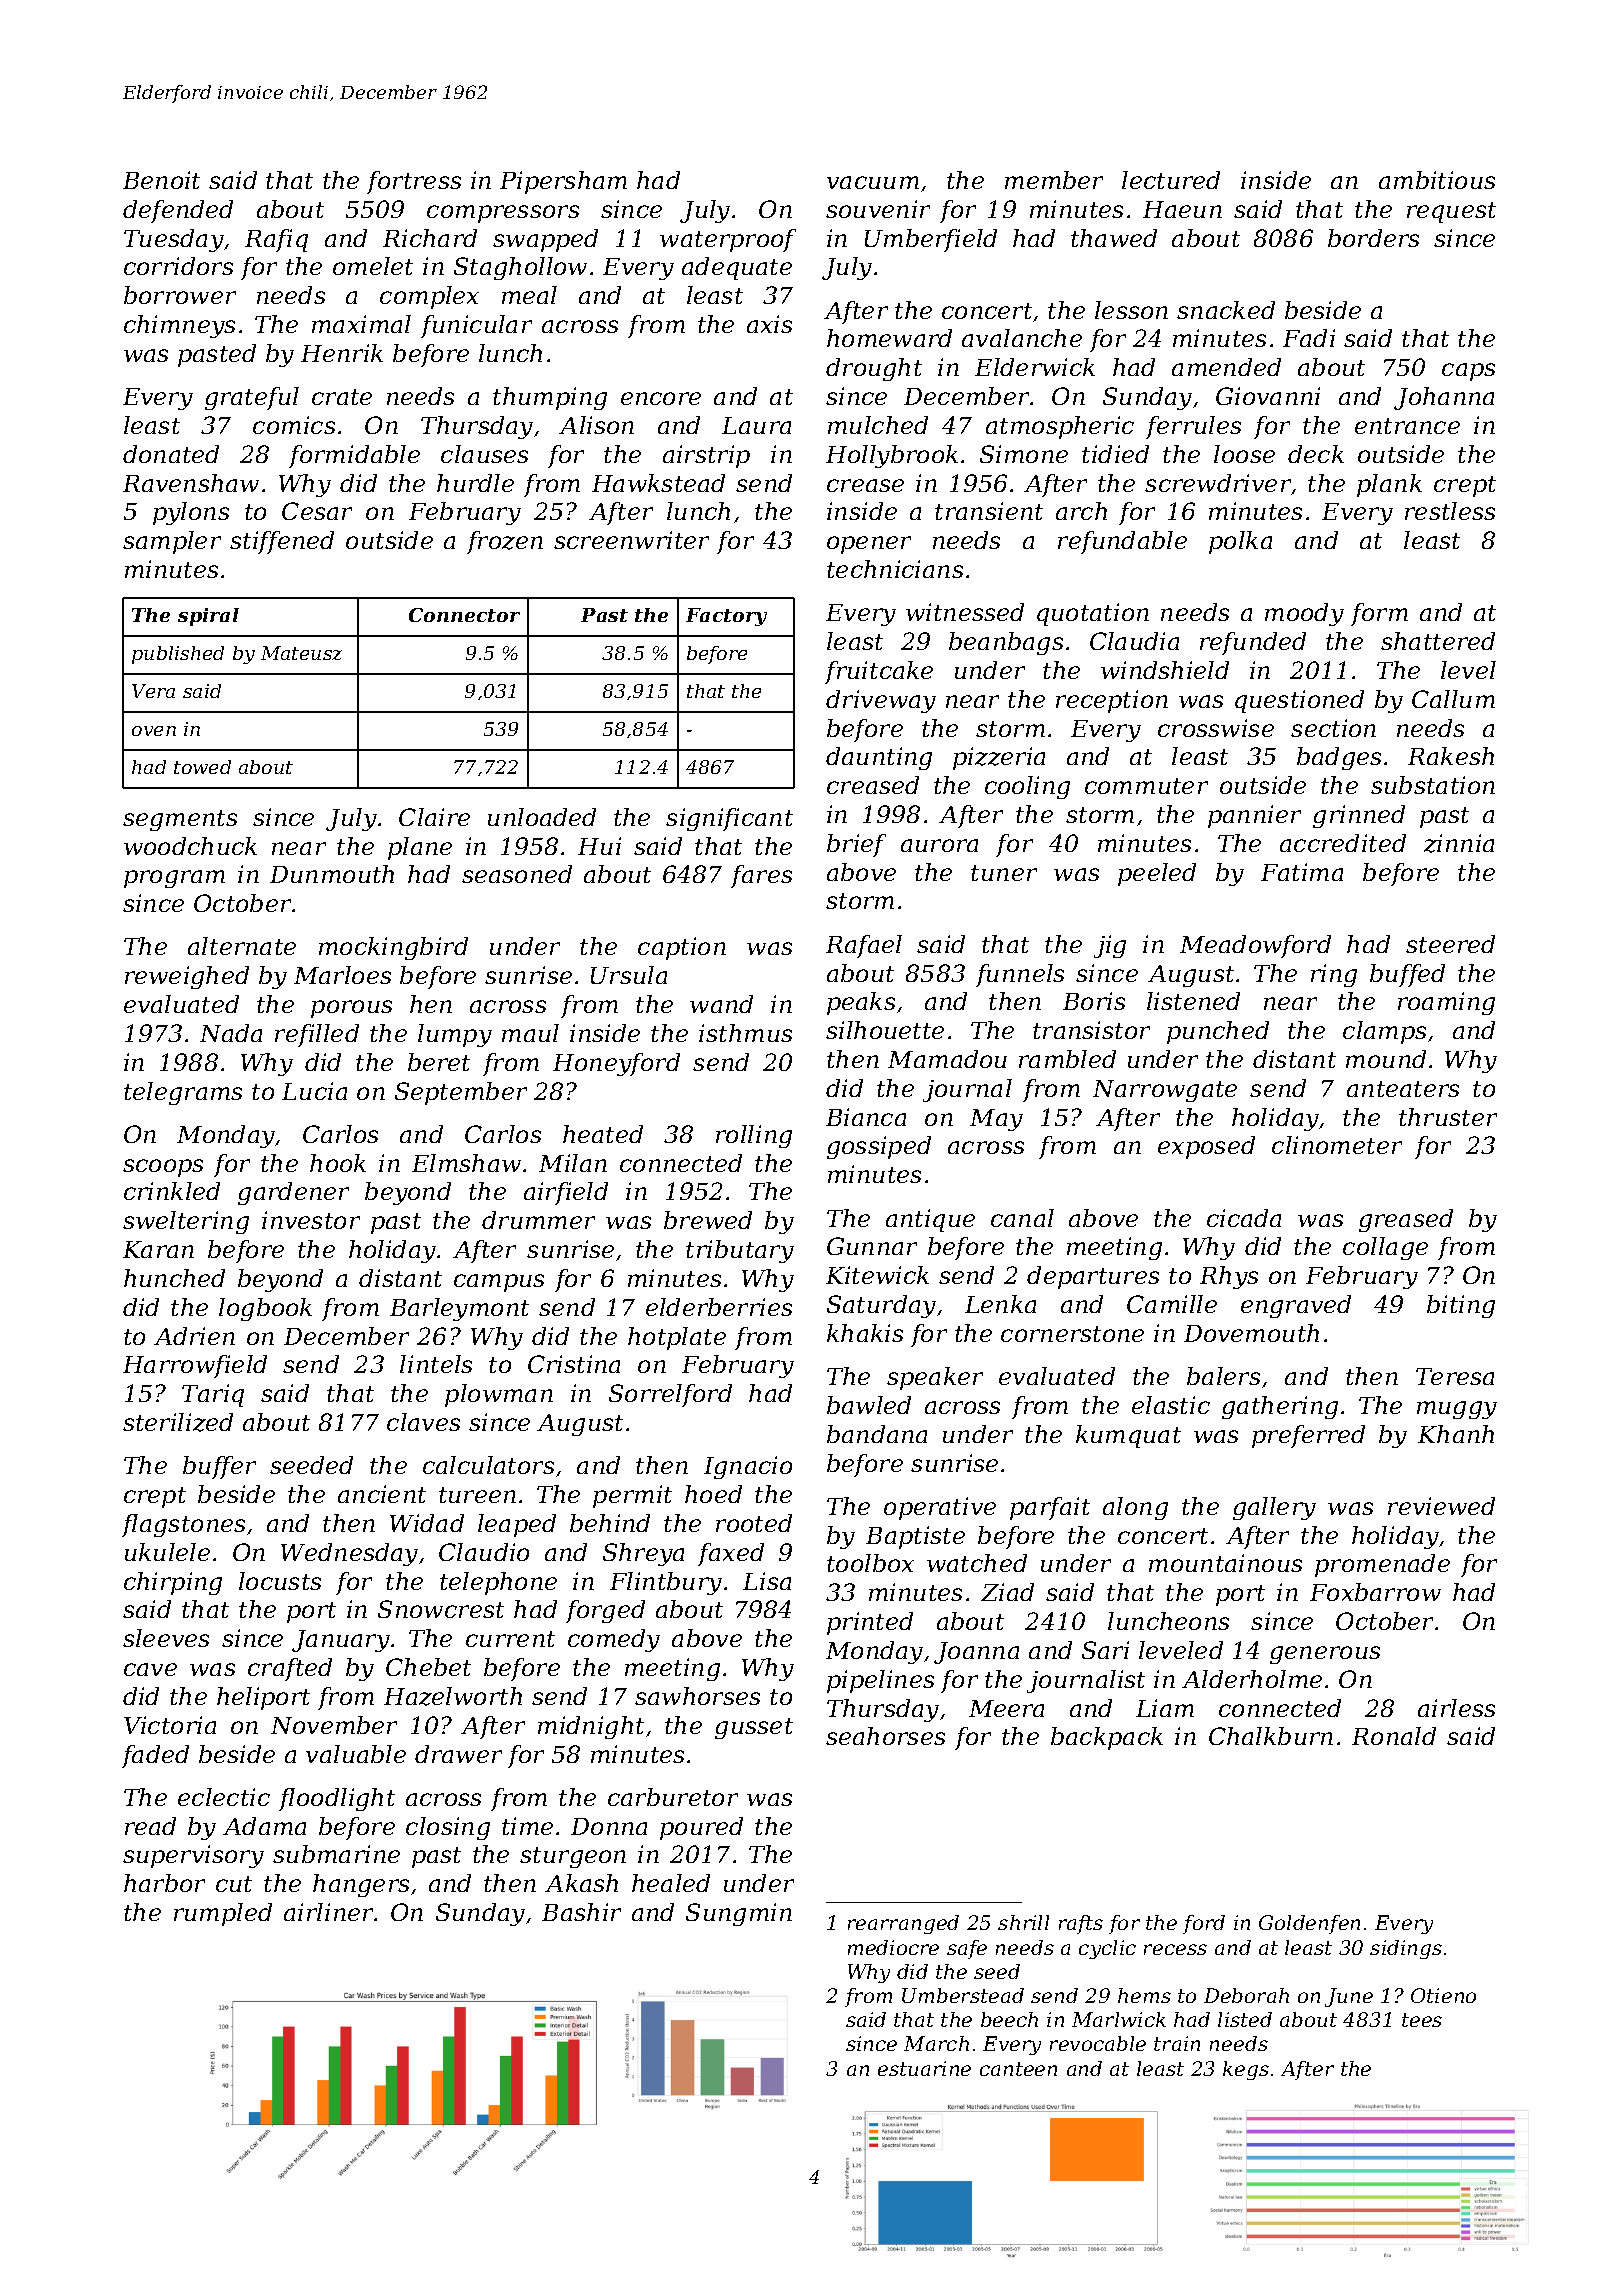 This screenshot has width=1620, height=2292. What do you see at coordinates (1110, 946) in the screenshot?
I see `jig` at bounding box center [1110, 946].
